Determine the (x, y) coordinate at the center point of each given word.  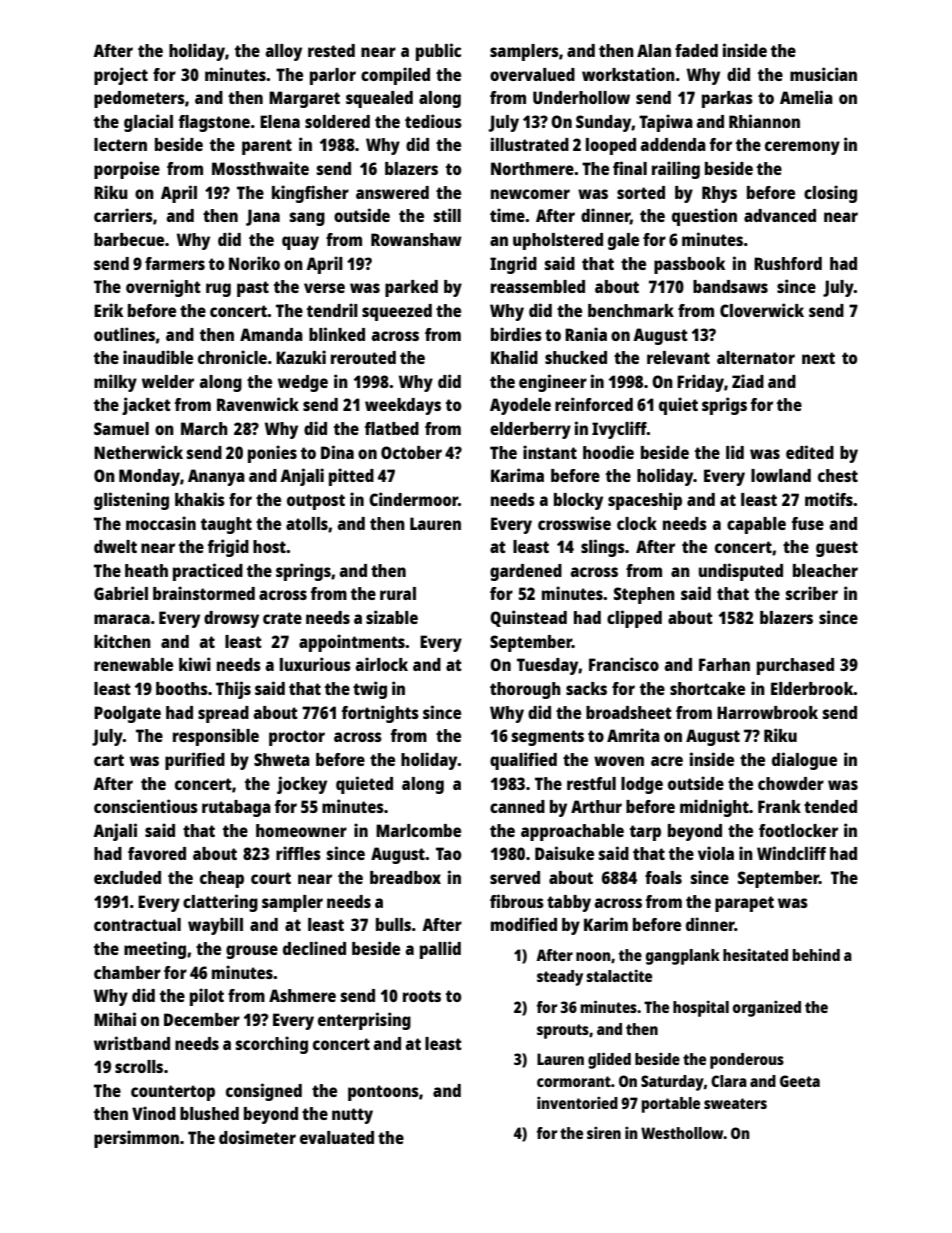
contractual (137, 924)
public (438, 52)
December (202, 1019)
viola (716, 853)
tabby (569, 903)
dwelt (115, 546)
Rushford (788, 263)
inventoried (577, 1103)
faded (696, 50)
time (507, 215)
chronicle (232, 357)
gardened (526, 572)
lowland (781, 475)
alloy (284, 52)
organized (767, 1009)
